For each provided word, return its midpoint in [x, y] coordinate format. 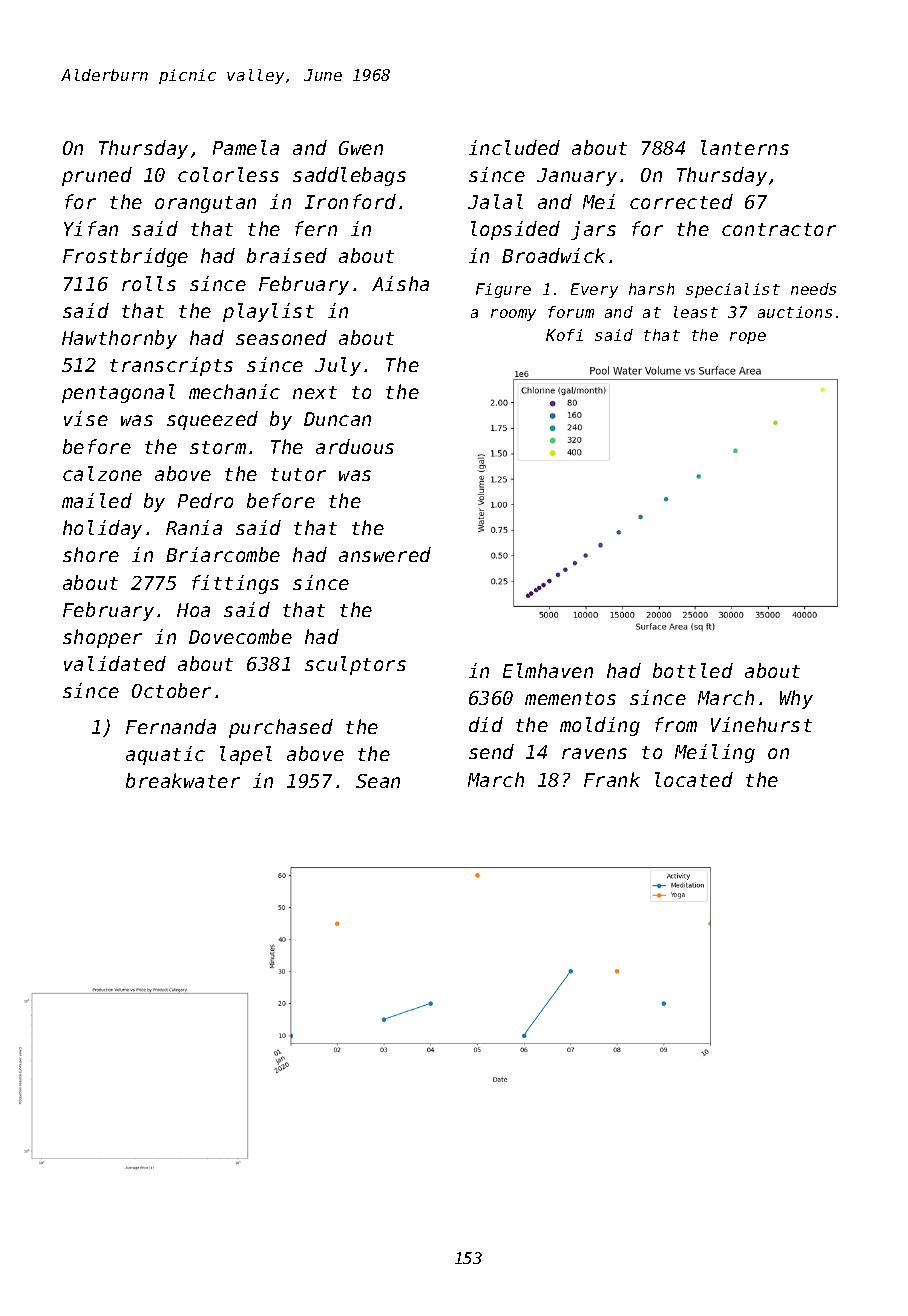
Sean [378, 781]
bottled [693, 670]
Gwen [361, 148]
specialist [733, 290]
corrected [681, 201]
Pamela [246, 147]
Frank [612, 779]
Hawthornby [119, 339]
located [694, 779]
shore [91, 554]
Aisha [400, 283]
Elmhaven [548, 670]
